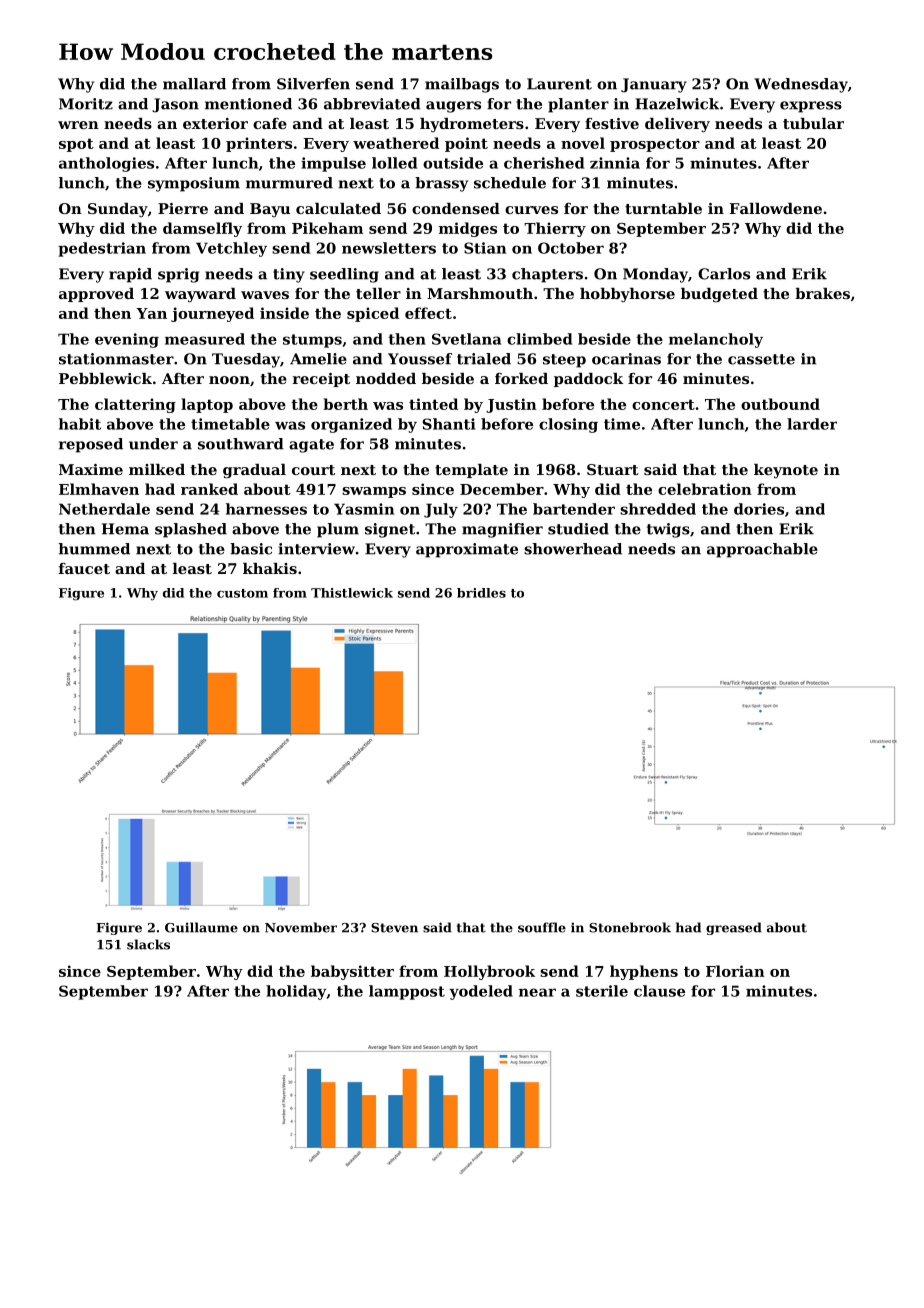 Image resolution: width=924 pixels, height=1308 pixels. Describe the element at coordinates (130, 275) in the screenshot. I see `rapid` at that location.
